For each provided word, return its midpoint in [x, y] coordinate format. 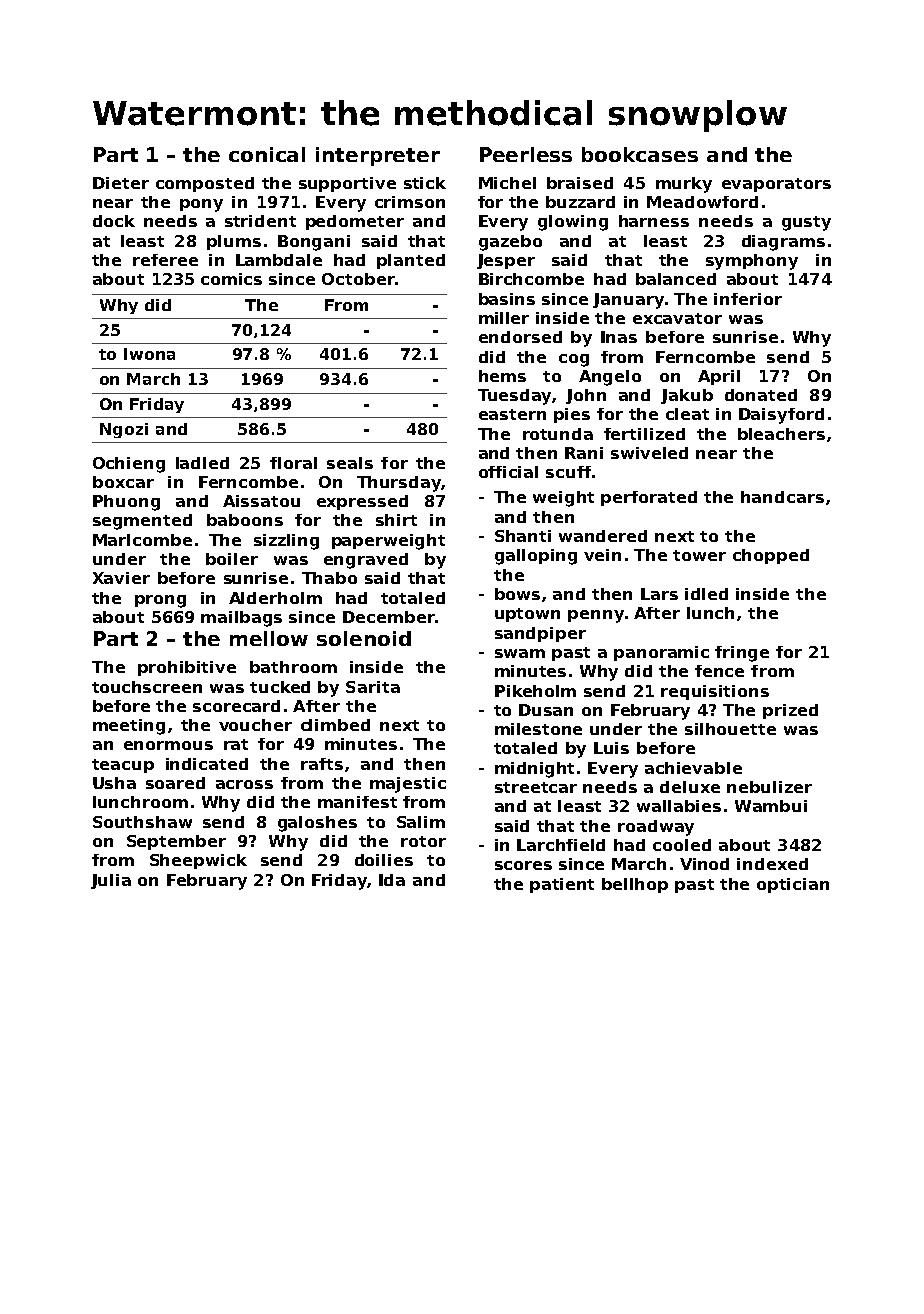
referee [165, 260]
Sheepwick [198, 861]
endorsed [520, 337]
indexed [772, 864]
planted [411, 261]
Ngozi [124, 430]
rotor [423, 841]
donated [761, 395]
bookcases [640, 154]
